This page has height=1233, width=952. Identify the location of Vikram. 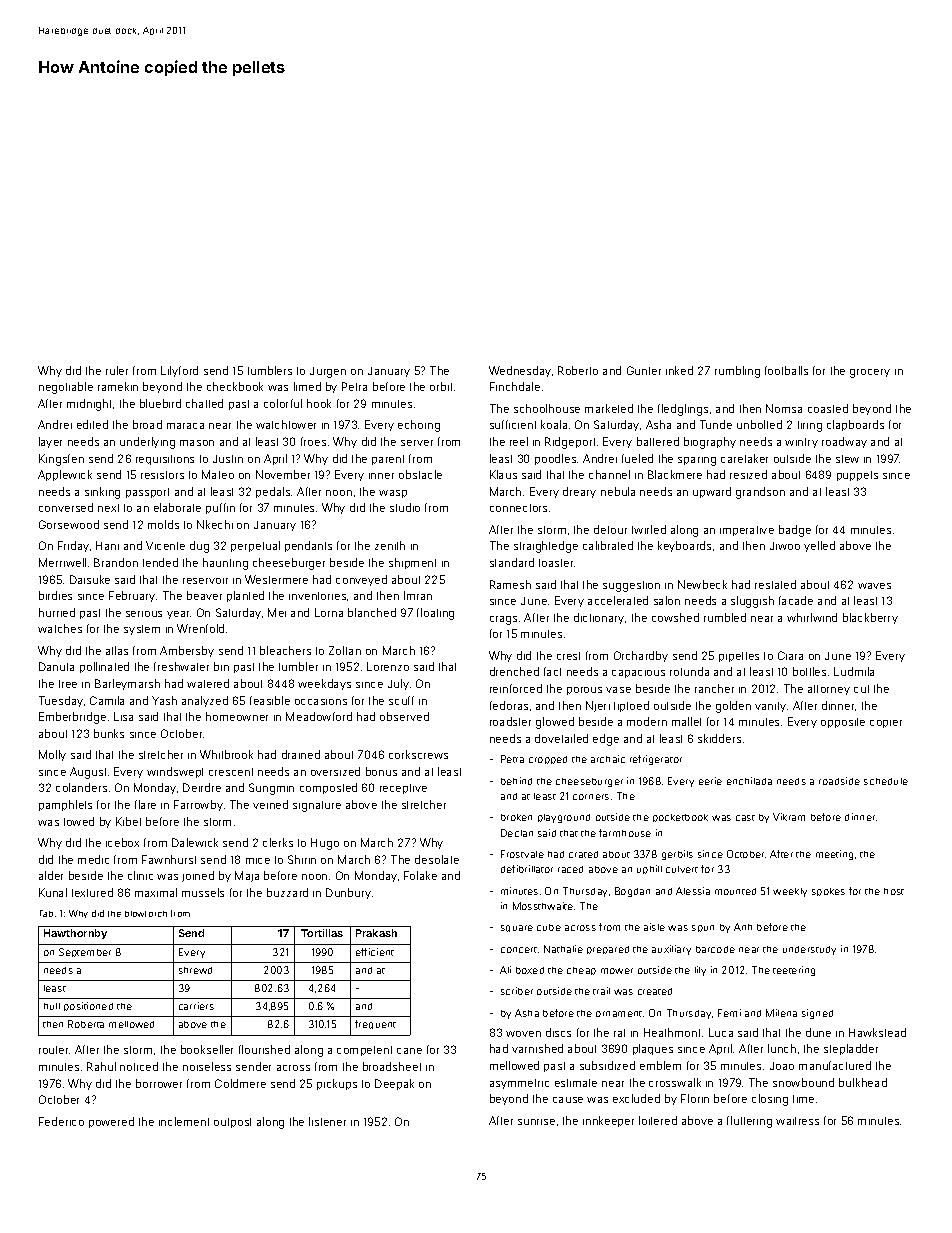
(789, 817).
